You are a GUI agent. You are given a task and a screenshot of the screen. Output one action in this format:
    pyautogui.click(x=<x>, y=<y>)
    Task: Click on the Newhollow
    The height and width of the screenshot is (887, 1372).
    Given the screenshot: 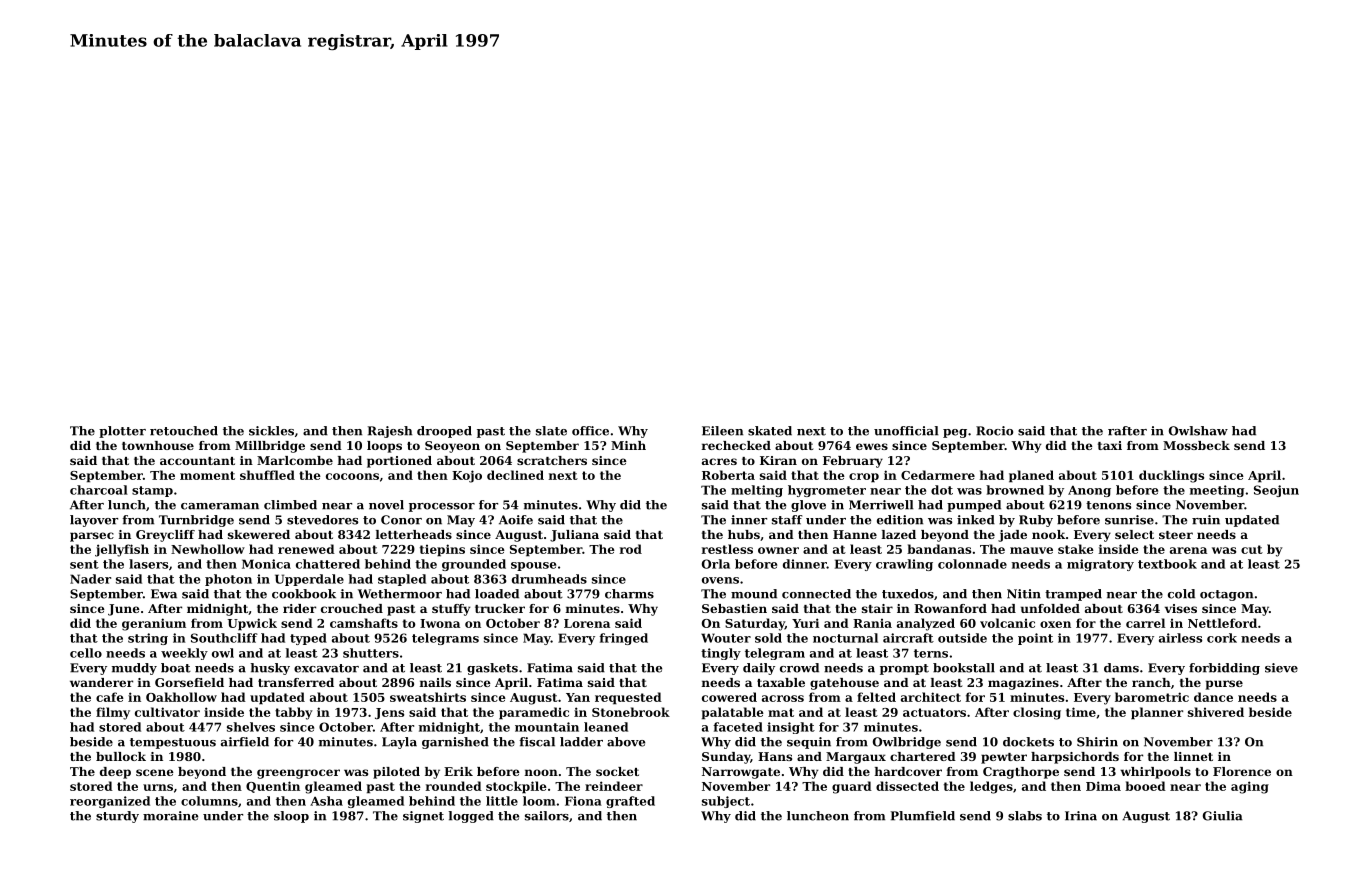 What is the action you would take?
    pyautogui.click(x=208, y=549)
